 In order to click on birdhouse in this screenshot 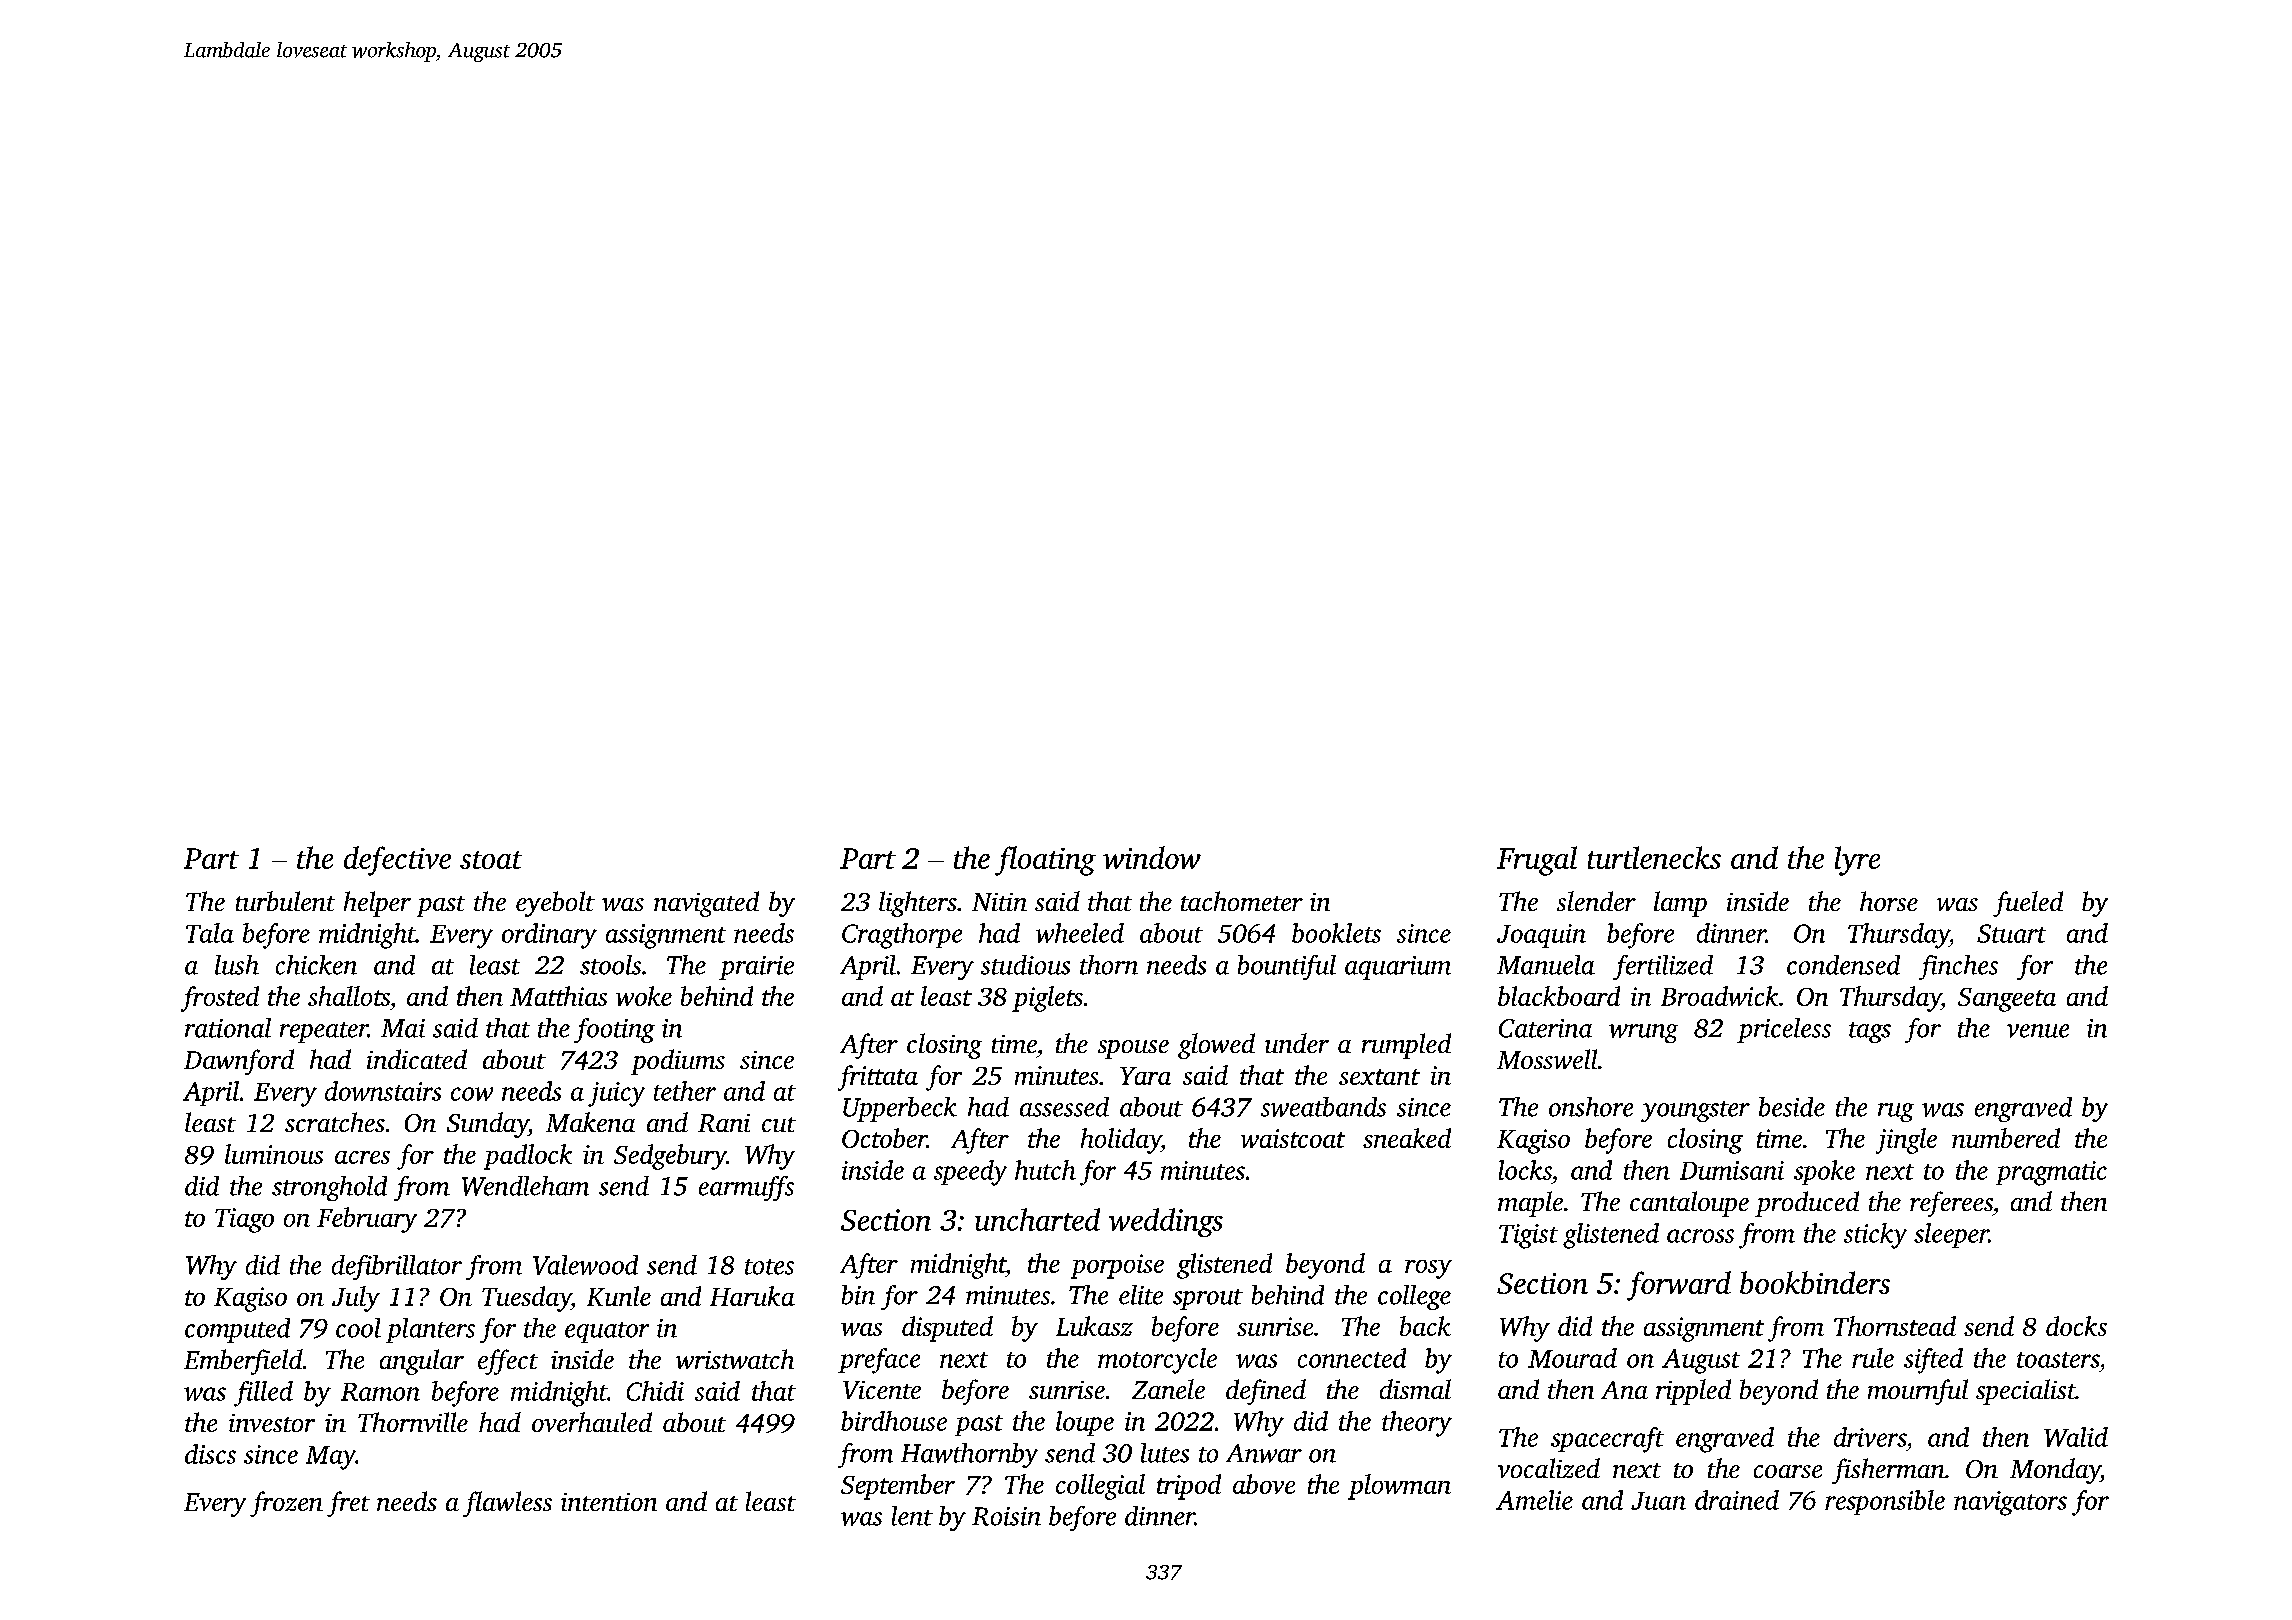, I will do `click(894, 1421)`.
